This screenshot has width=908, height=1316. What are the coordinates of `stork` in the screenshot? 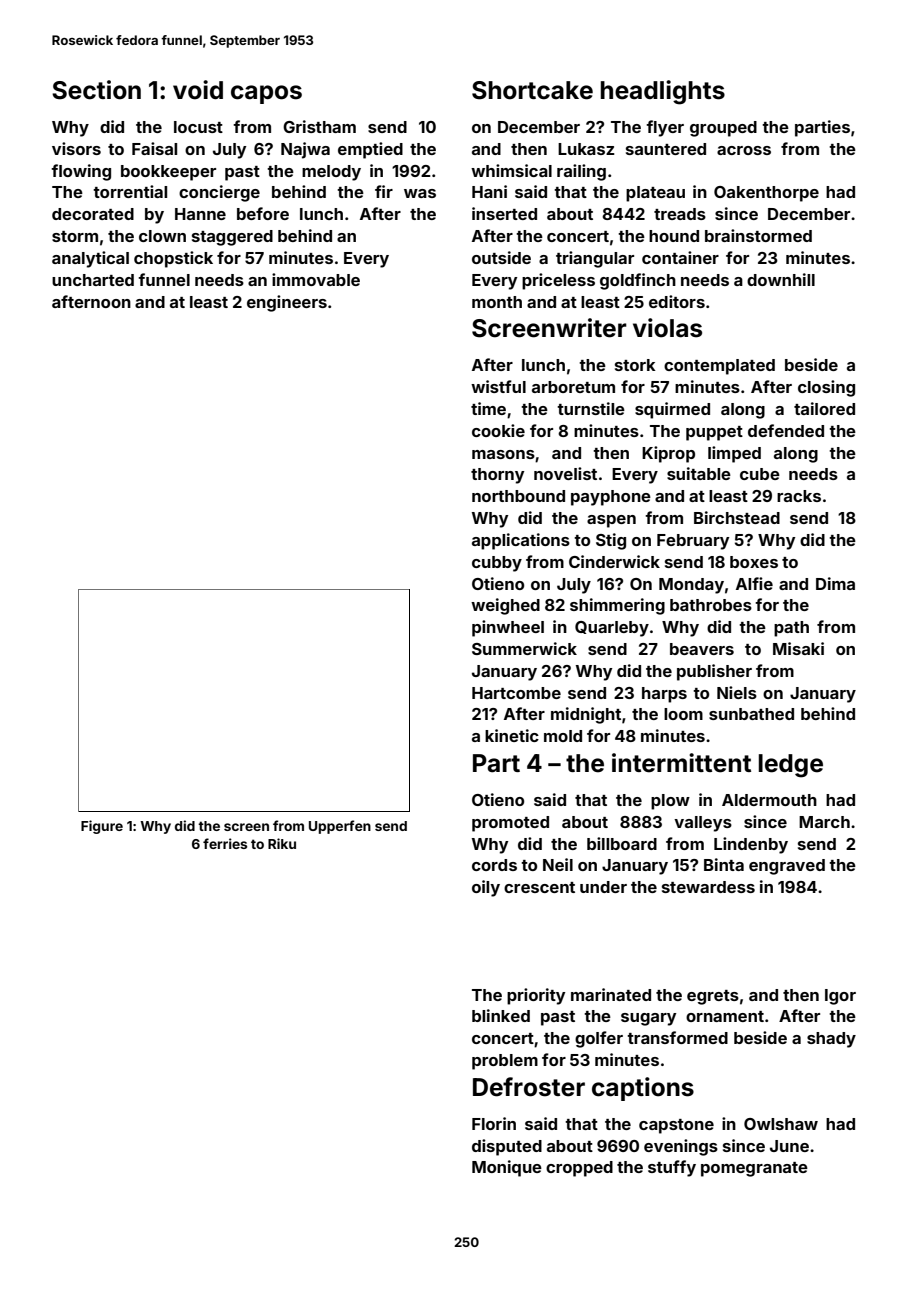 It's located at (635, 365).
